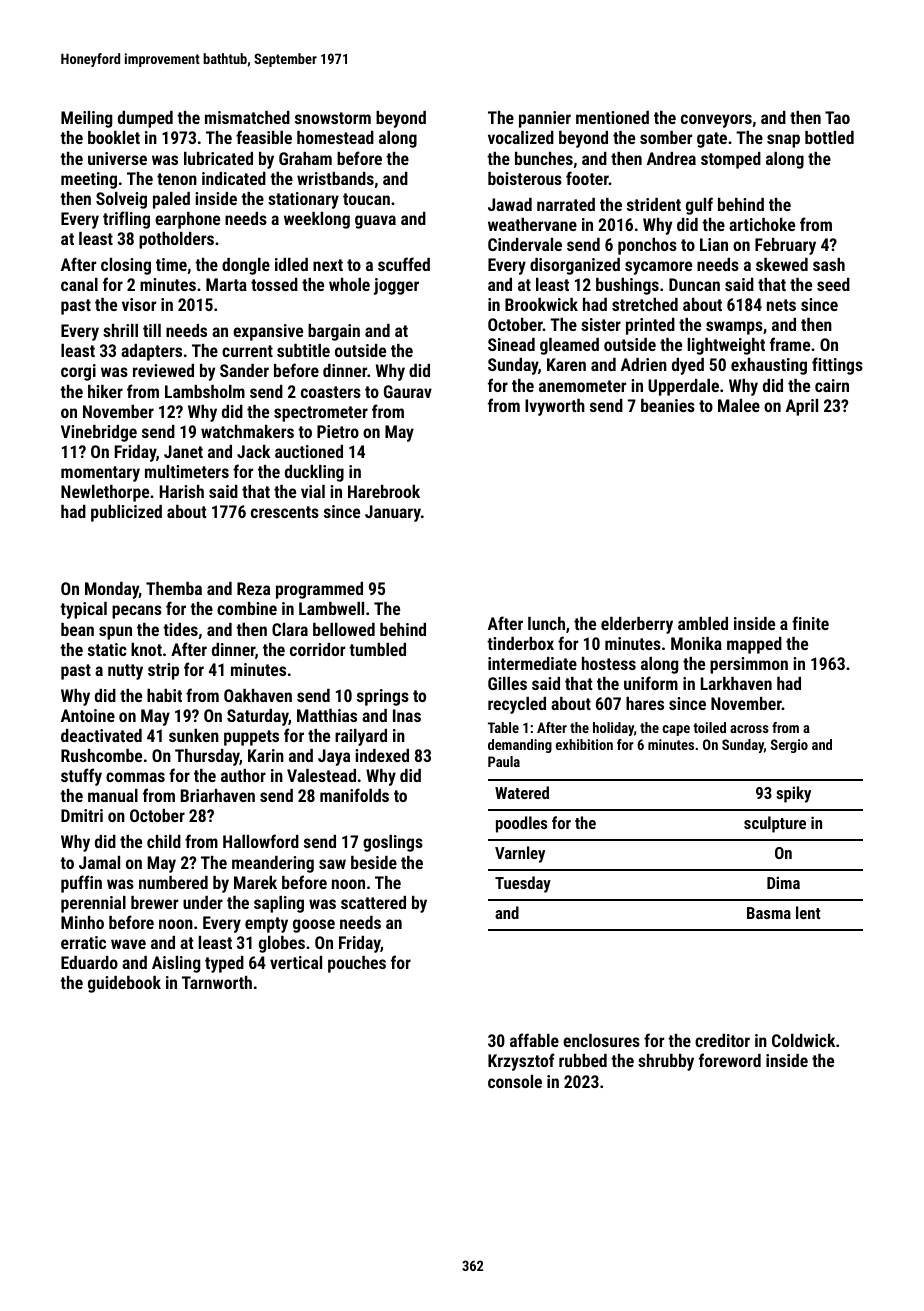 The width and height of the screenshot is (924, 1311). I want to click on puffin, so click(81, 884).
